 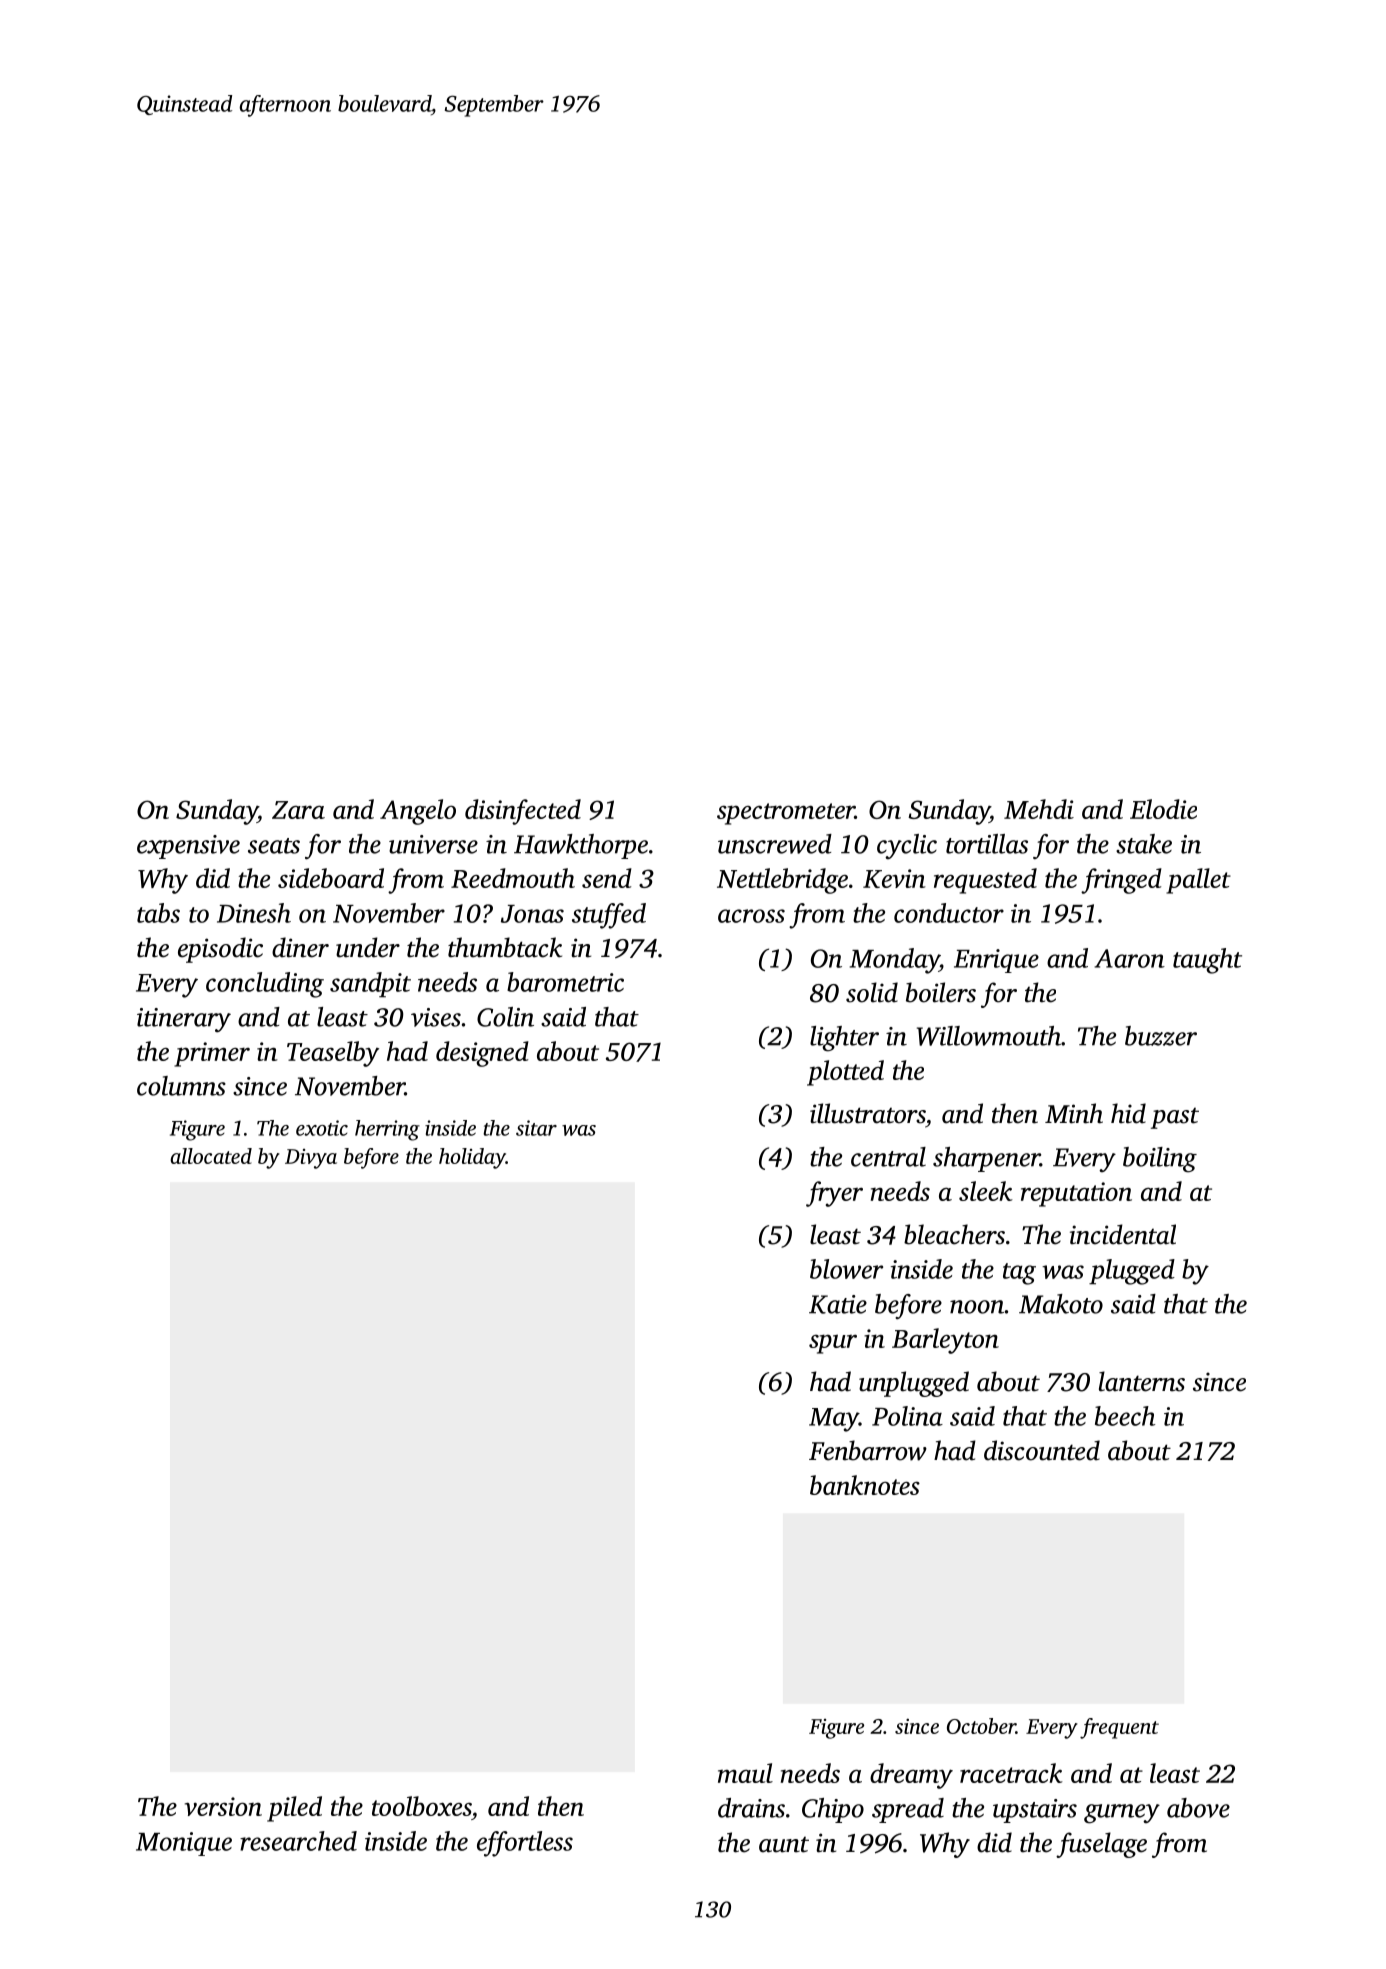 What do you see at coordinates (220, 950) in the page?
I see `episodic` at bounding box center [220, 950].
